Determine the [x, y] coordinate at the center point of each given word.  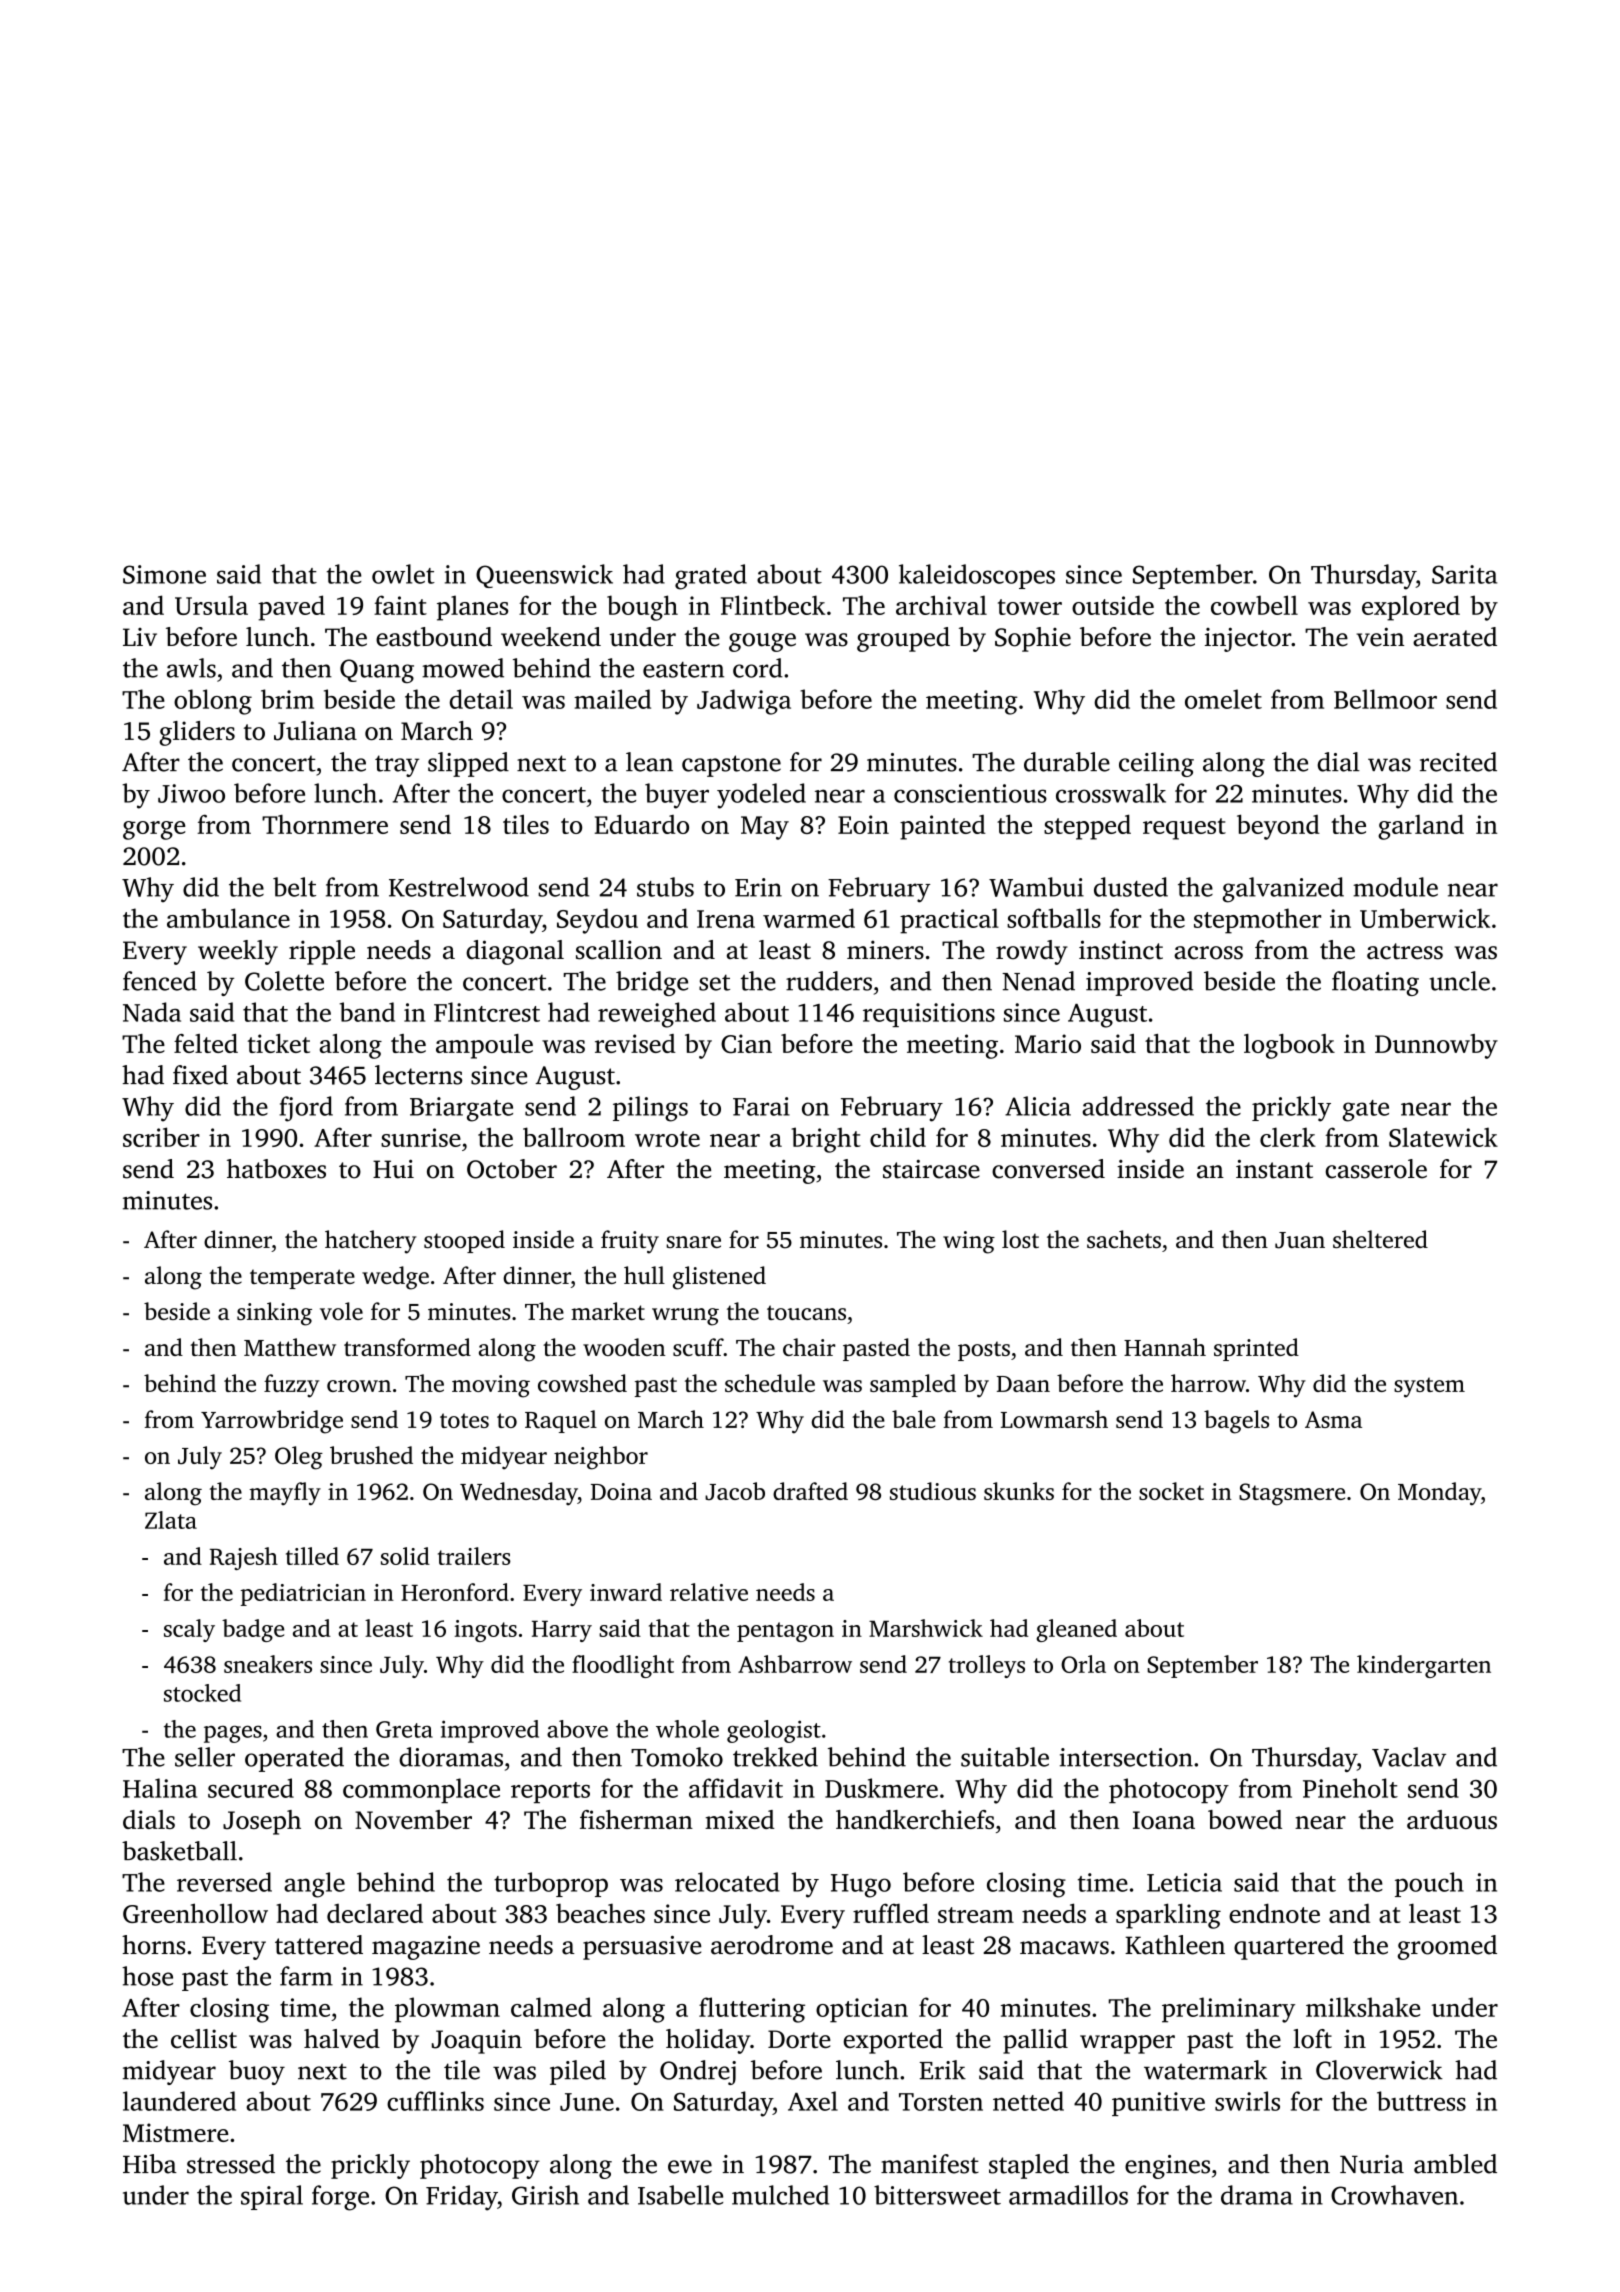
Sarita [1464, 574]
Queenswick [544, 576]
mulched [780, 2195]
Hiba [150, 2164]
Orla [1083, 1664]
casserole [1376, 1169]
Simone [164, 574]
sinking [274, 1314]
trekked [775, 1757]
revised [635, 1043]
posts [984, 1351]
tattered [319, 1945]
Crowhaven [1394, 2195]
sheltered [1380, 1239]
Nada [152, 1012]
